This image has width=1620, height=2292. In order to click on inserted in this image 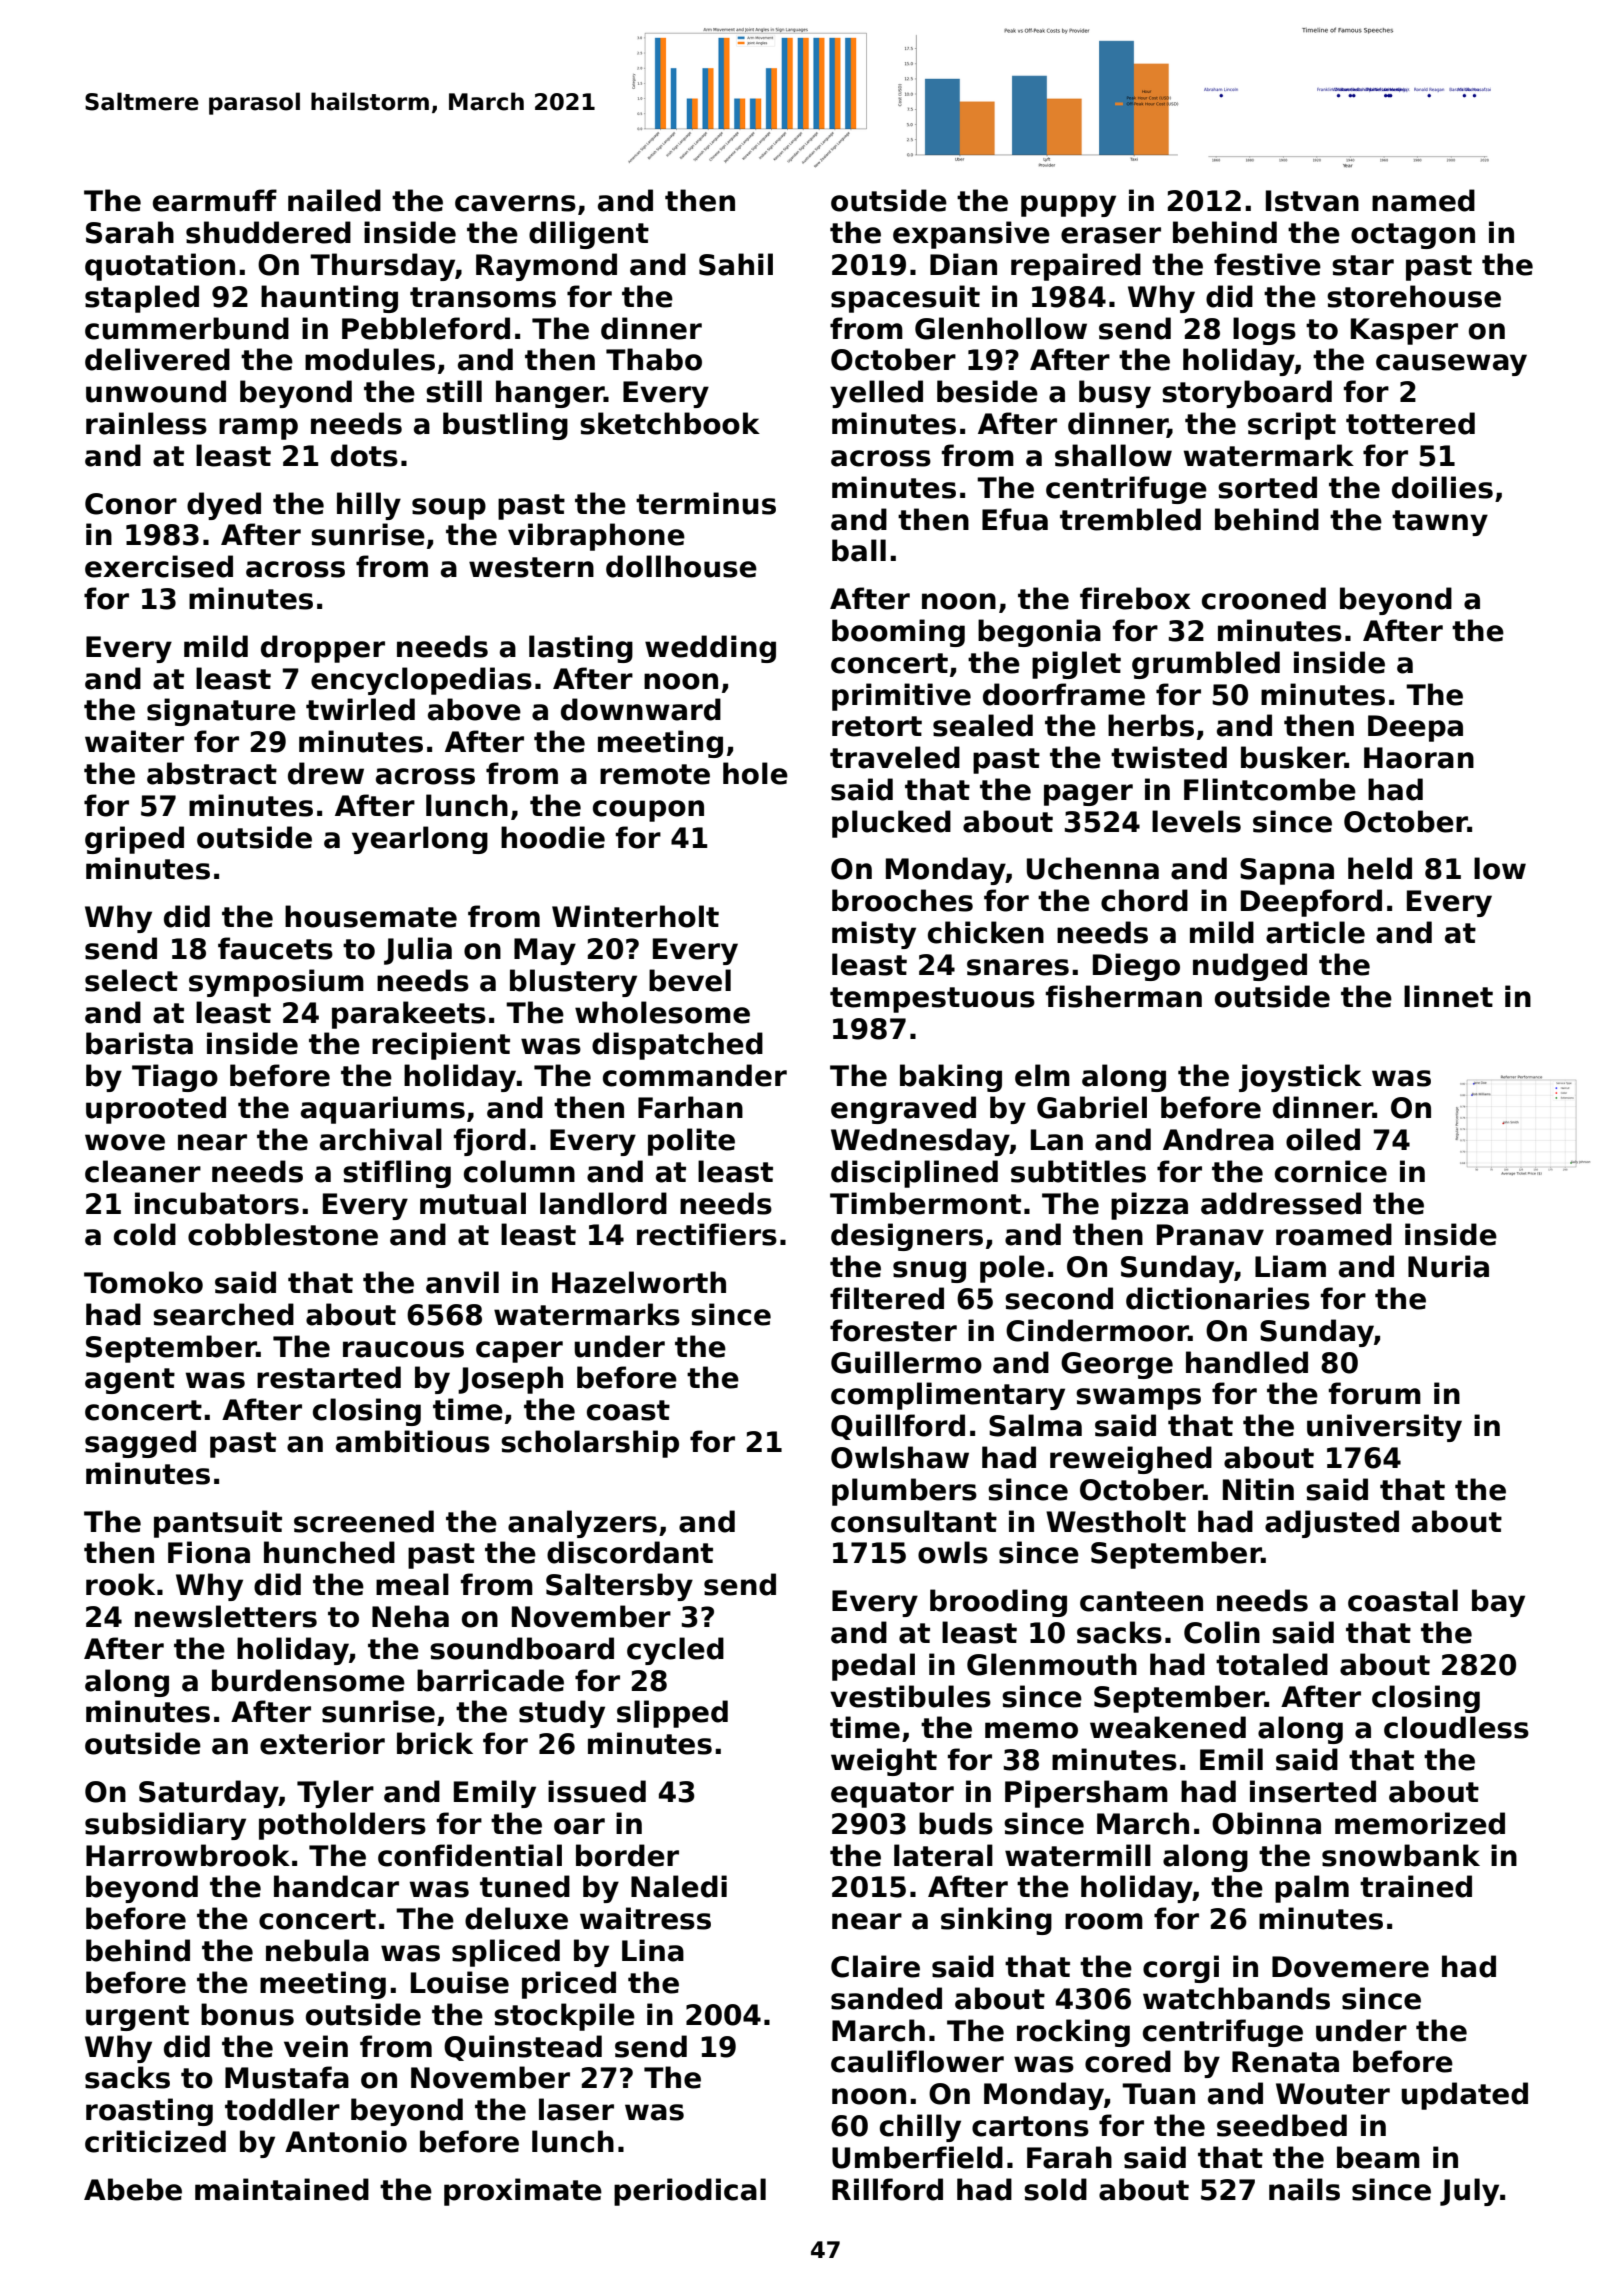, I will do `click(1313, 1791)`.
